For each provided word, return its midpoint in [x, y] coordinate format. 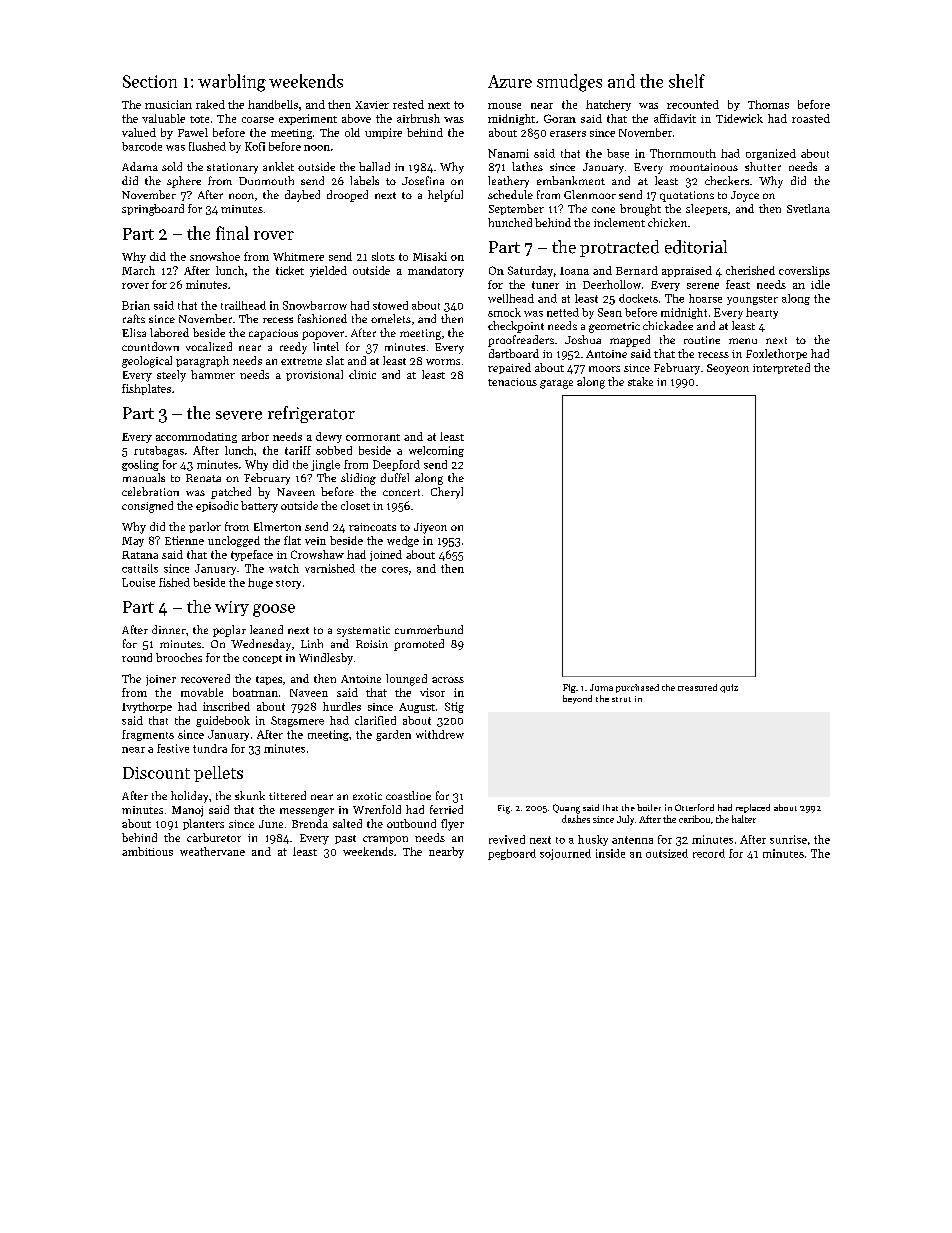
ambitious [147, 851]
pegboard [512, 854]
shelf [687, 81]
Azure [510, 81]
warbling [232, 83]
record [709, 853]
